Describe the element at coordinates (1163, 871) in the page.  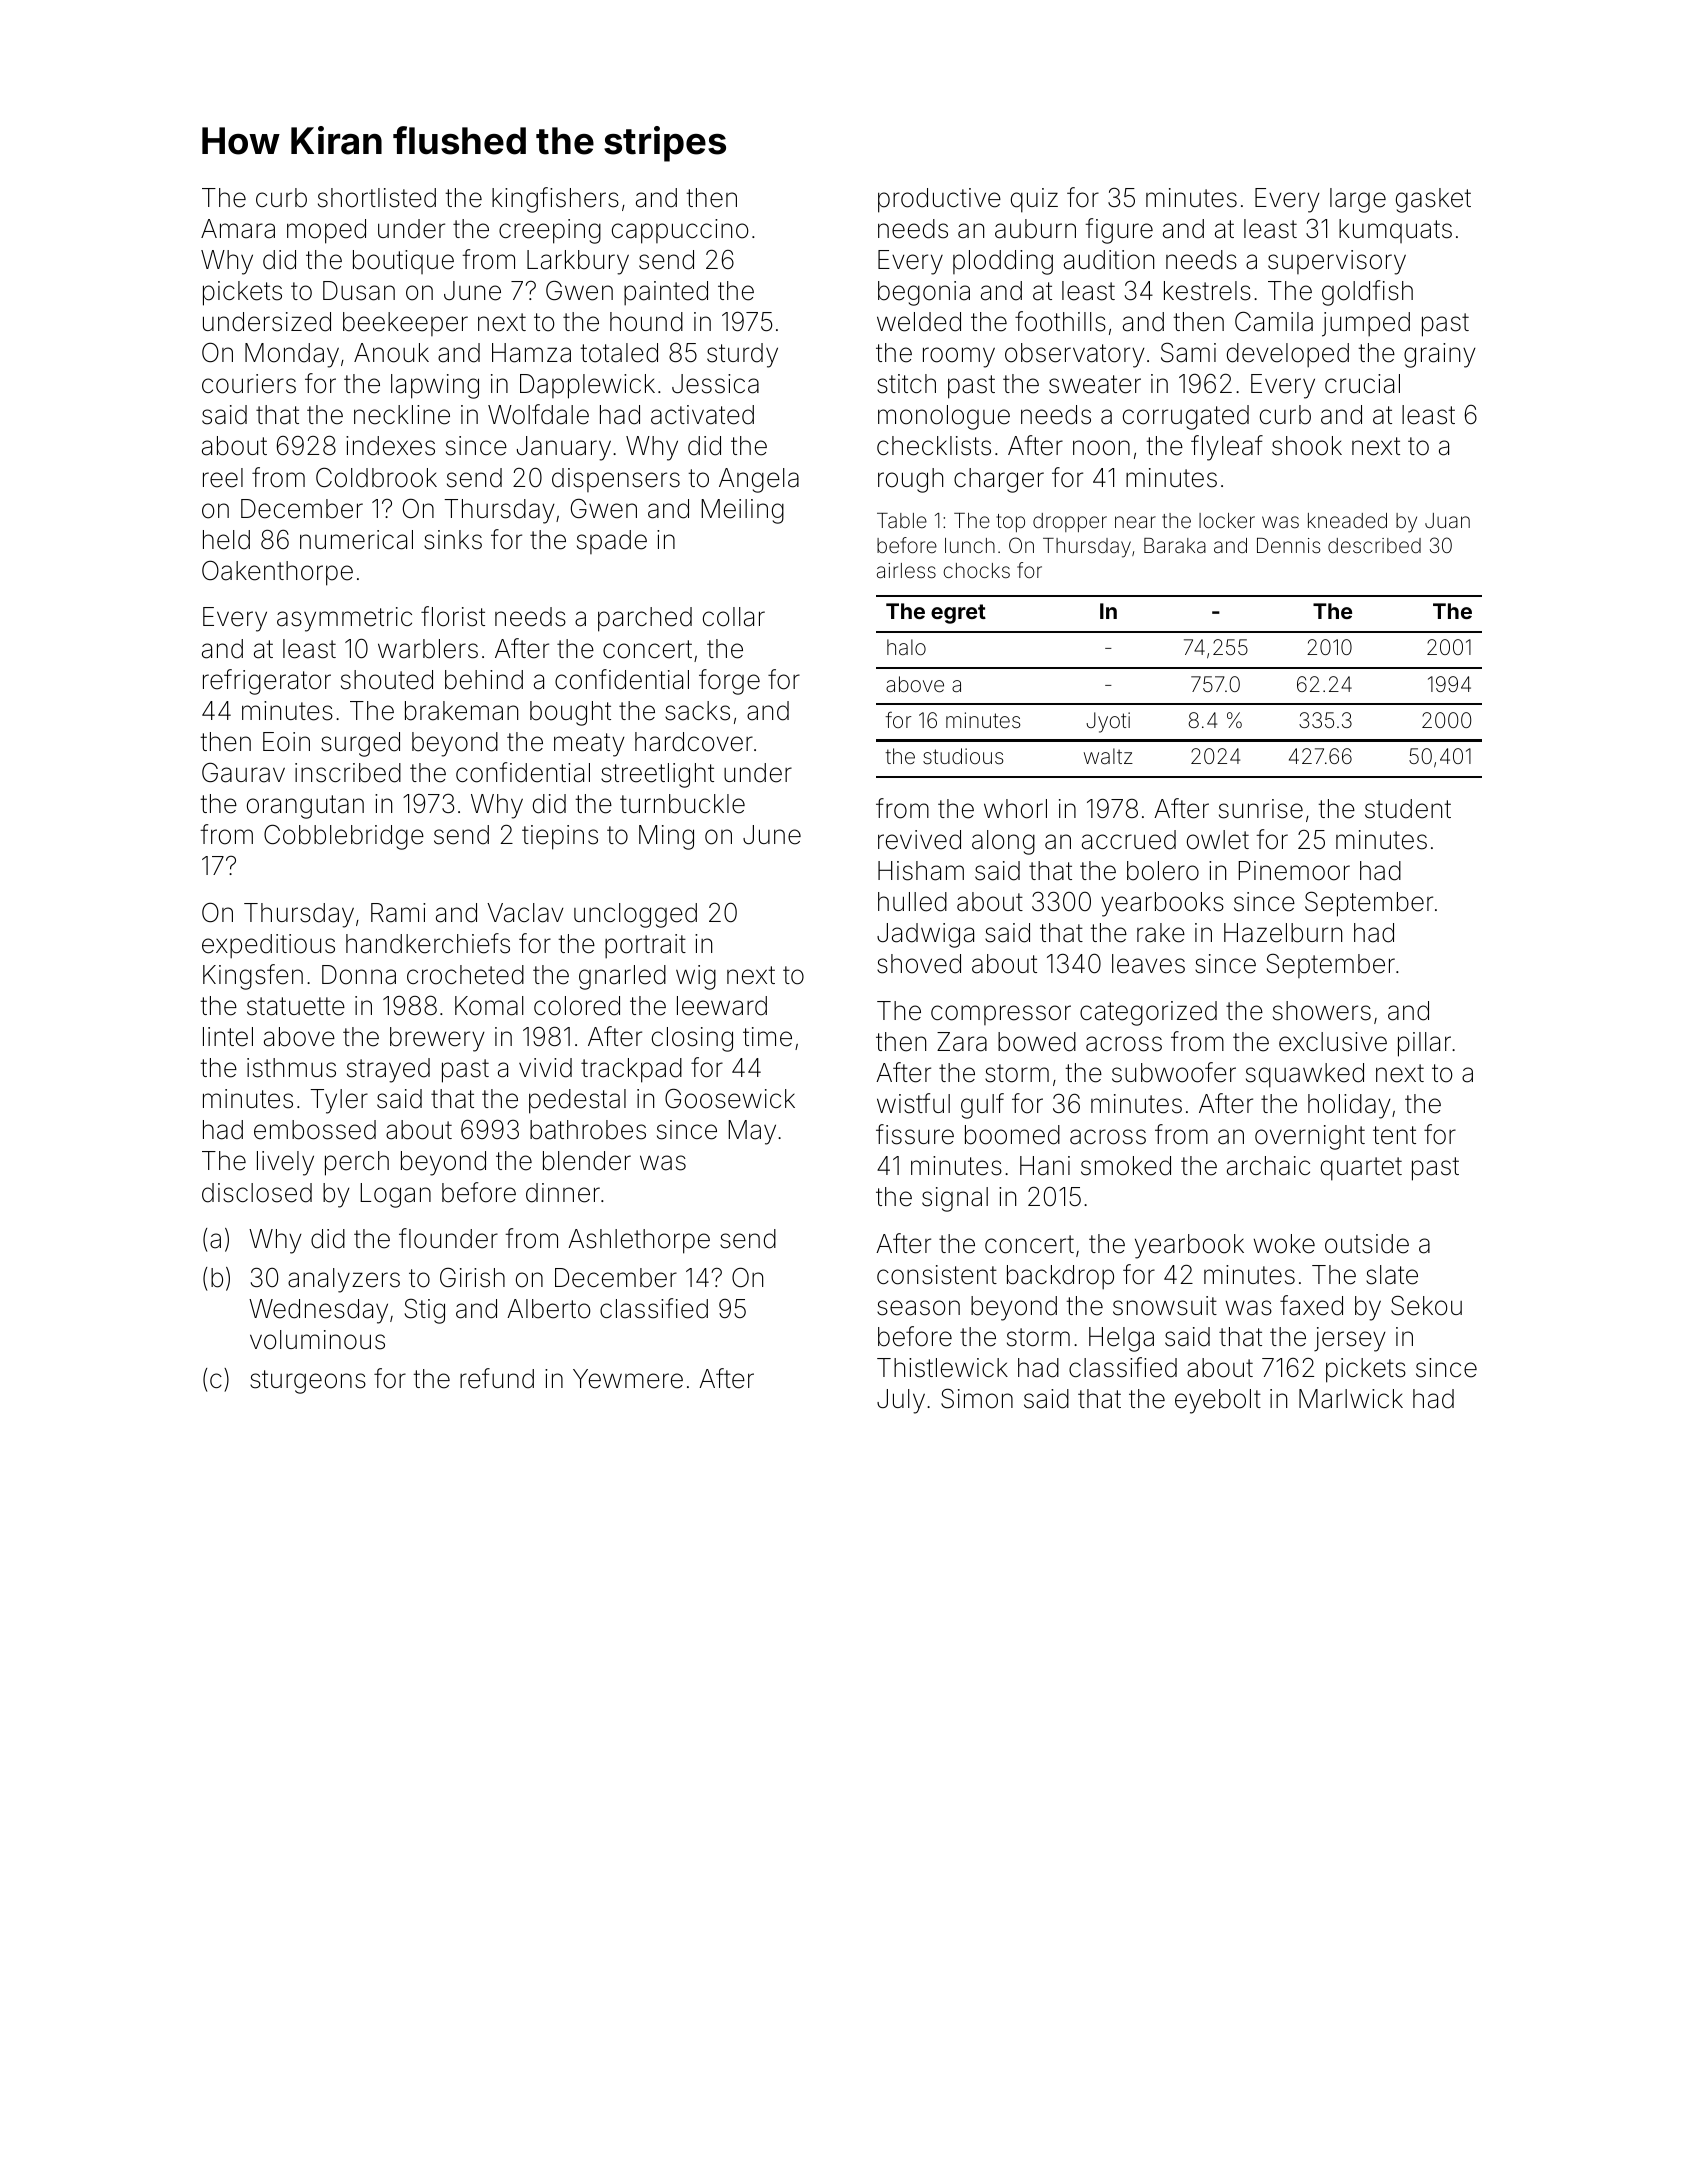
I see `bolero` at that location.
